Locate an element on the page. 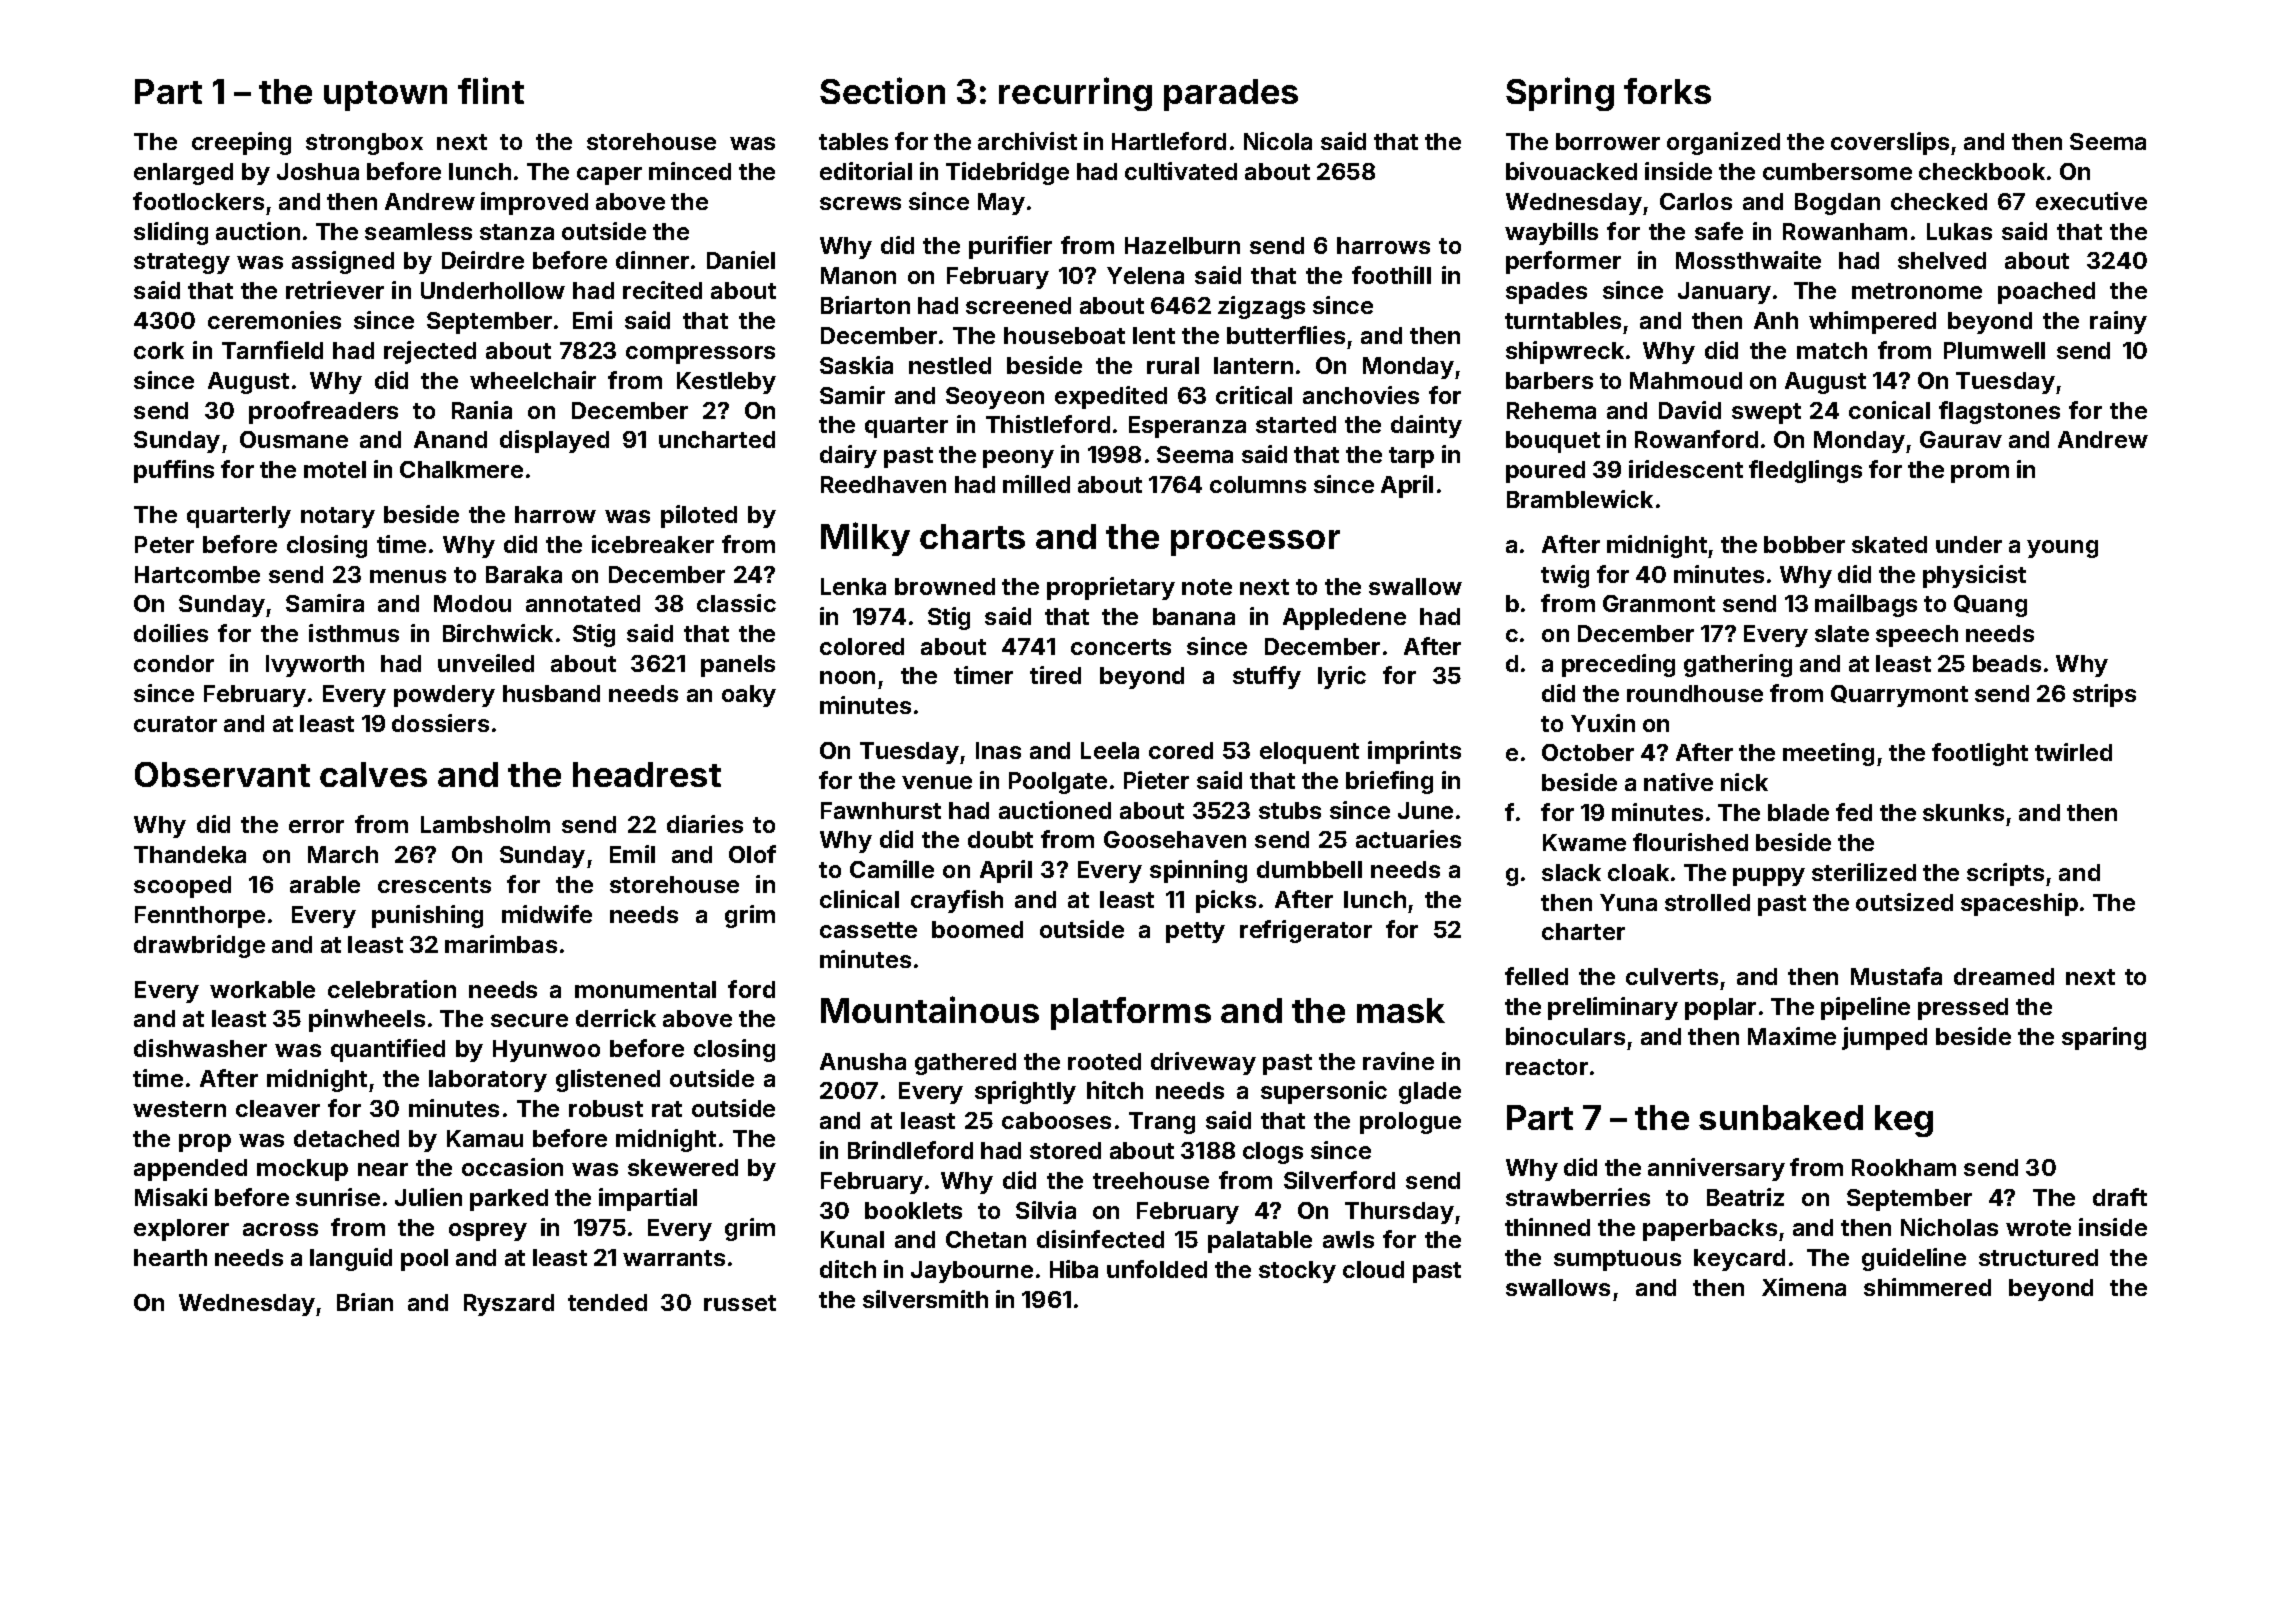  platforms is located at coordinates (1131, 1013).
